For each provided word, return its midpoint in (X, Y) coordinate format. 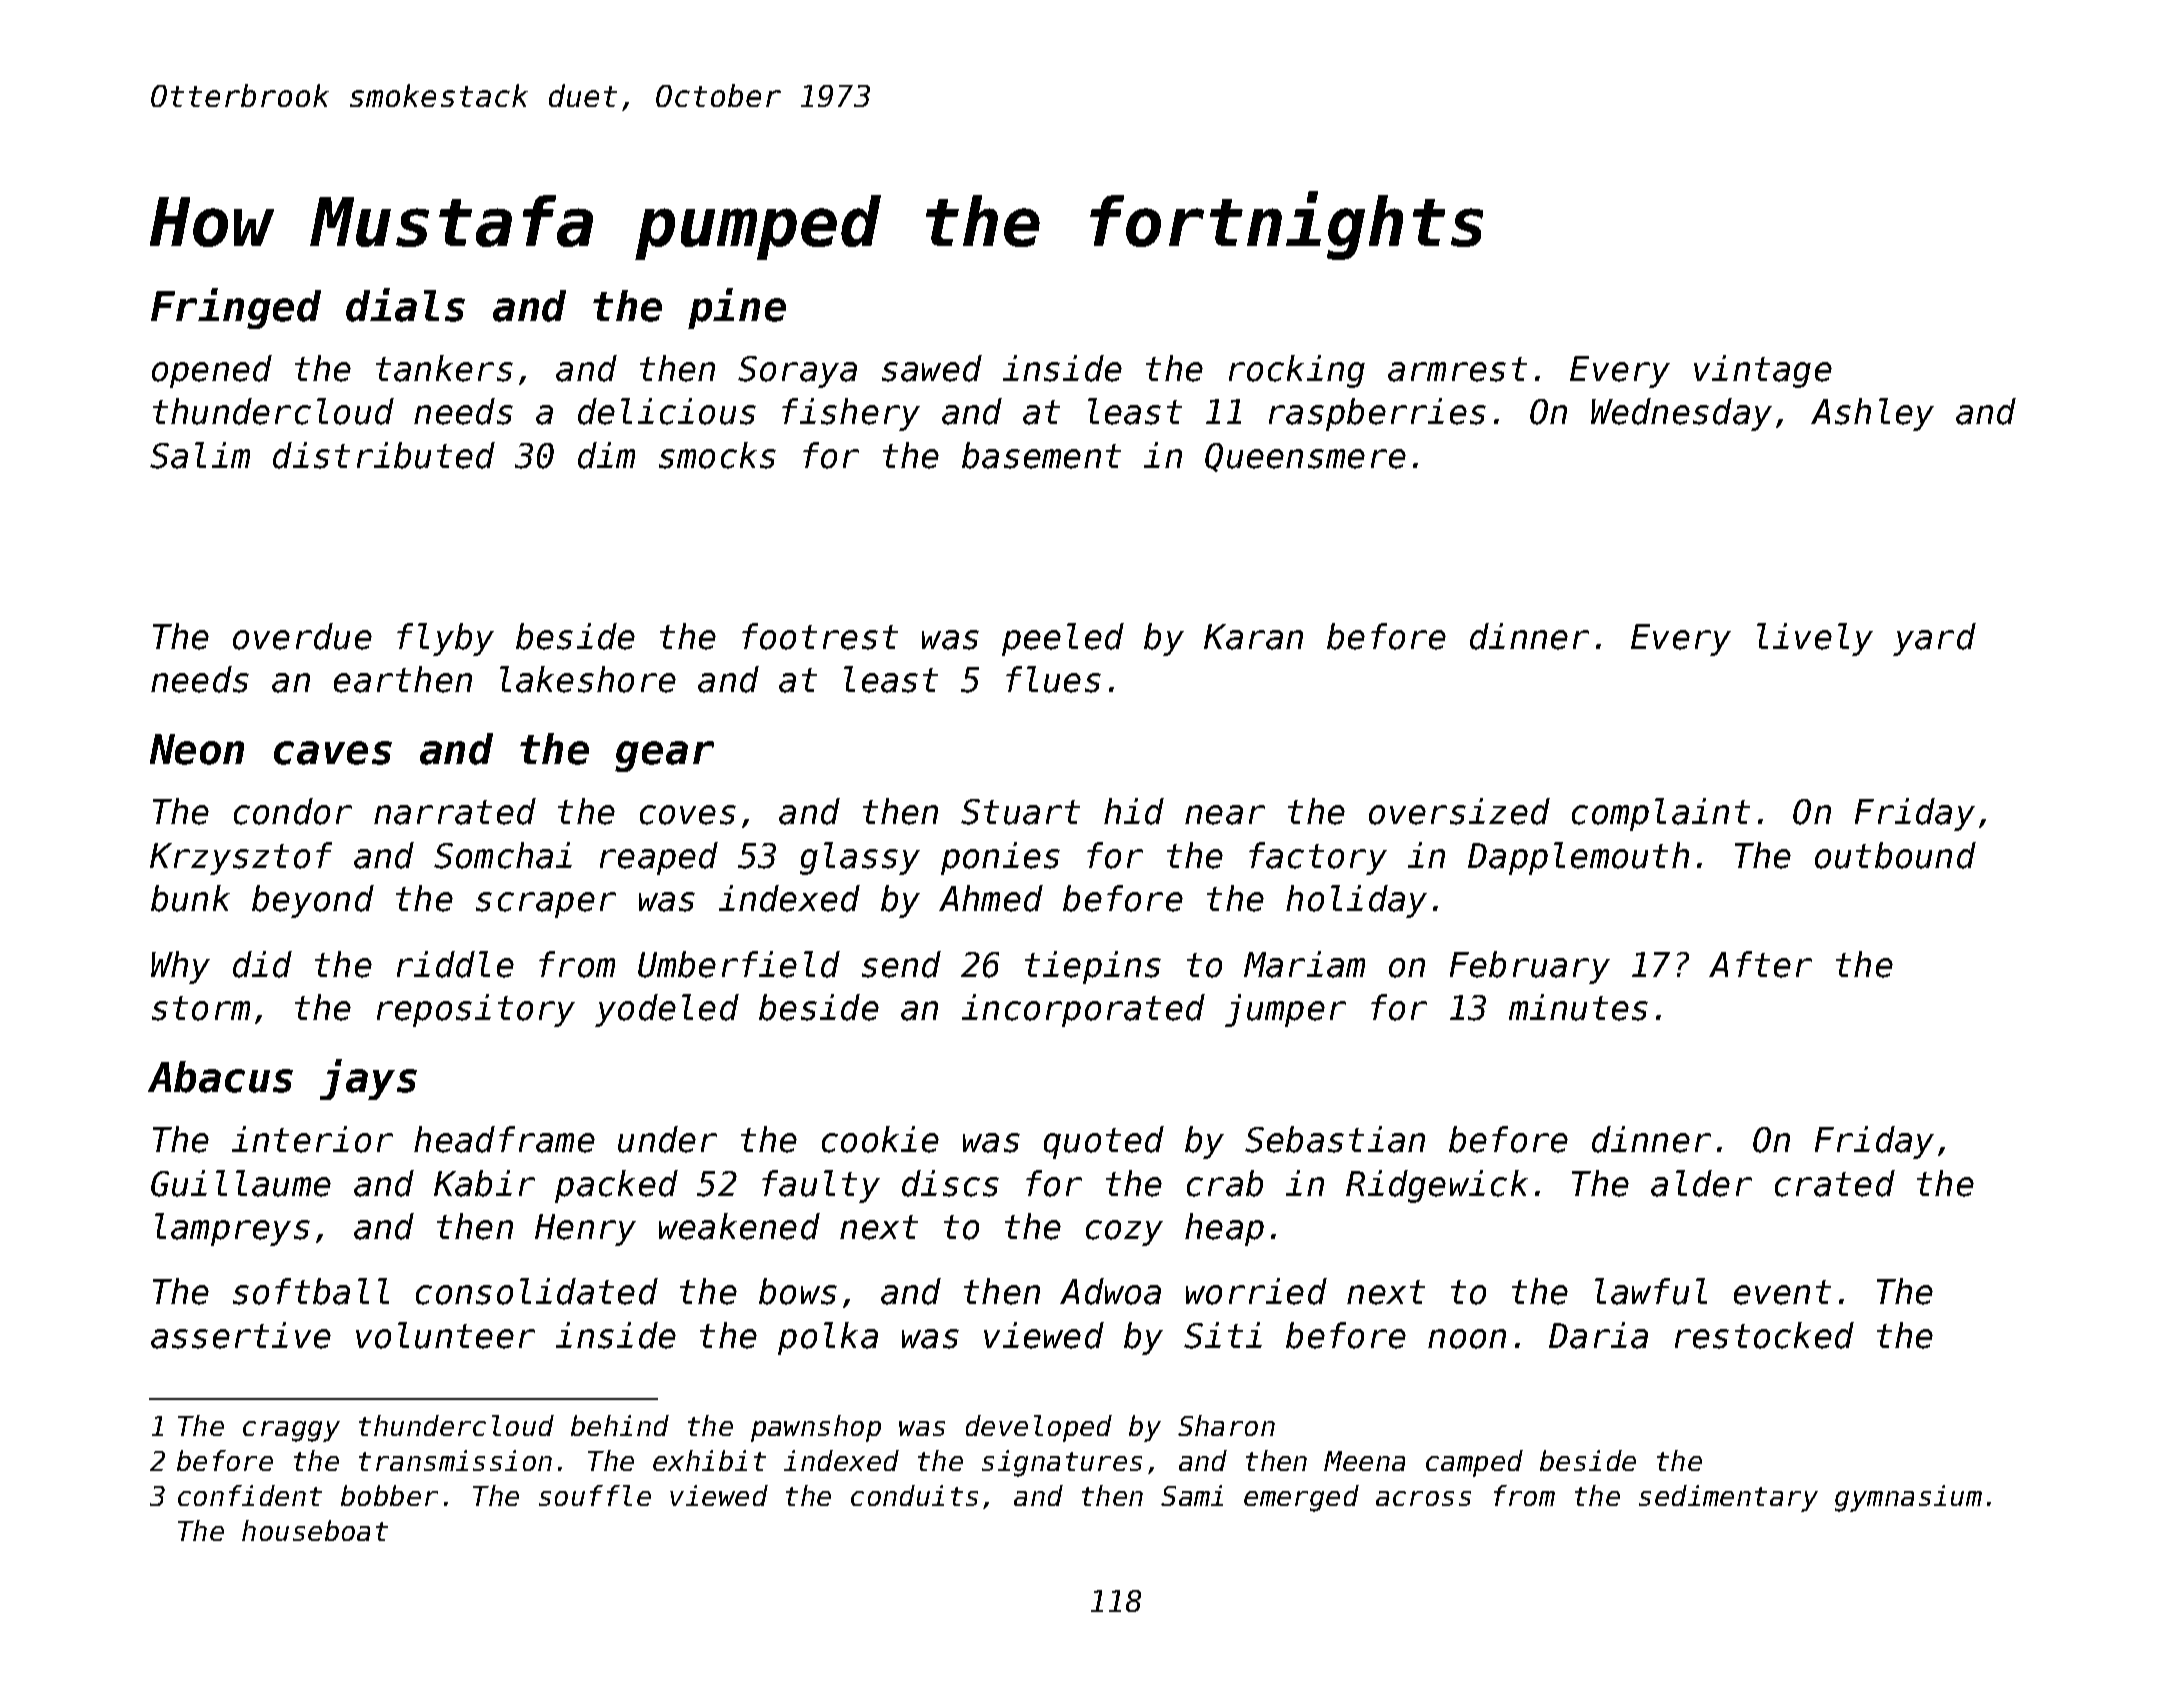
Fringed (236, 308)
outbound (1895, 855)
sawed (932, 368)
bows (798, 1291)
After (1760, 964)
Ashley (1872, 414)
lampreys (232, 1229)
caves (333, 753)
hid (1134, 811)
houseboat (315, 1530)
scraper (546, 905)
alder (1701, 1183)
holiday (1356, 901)
